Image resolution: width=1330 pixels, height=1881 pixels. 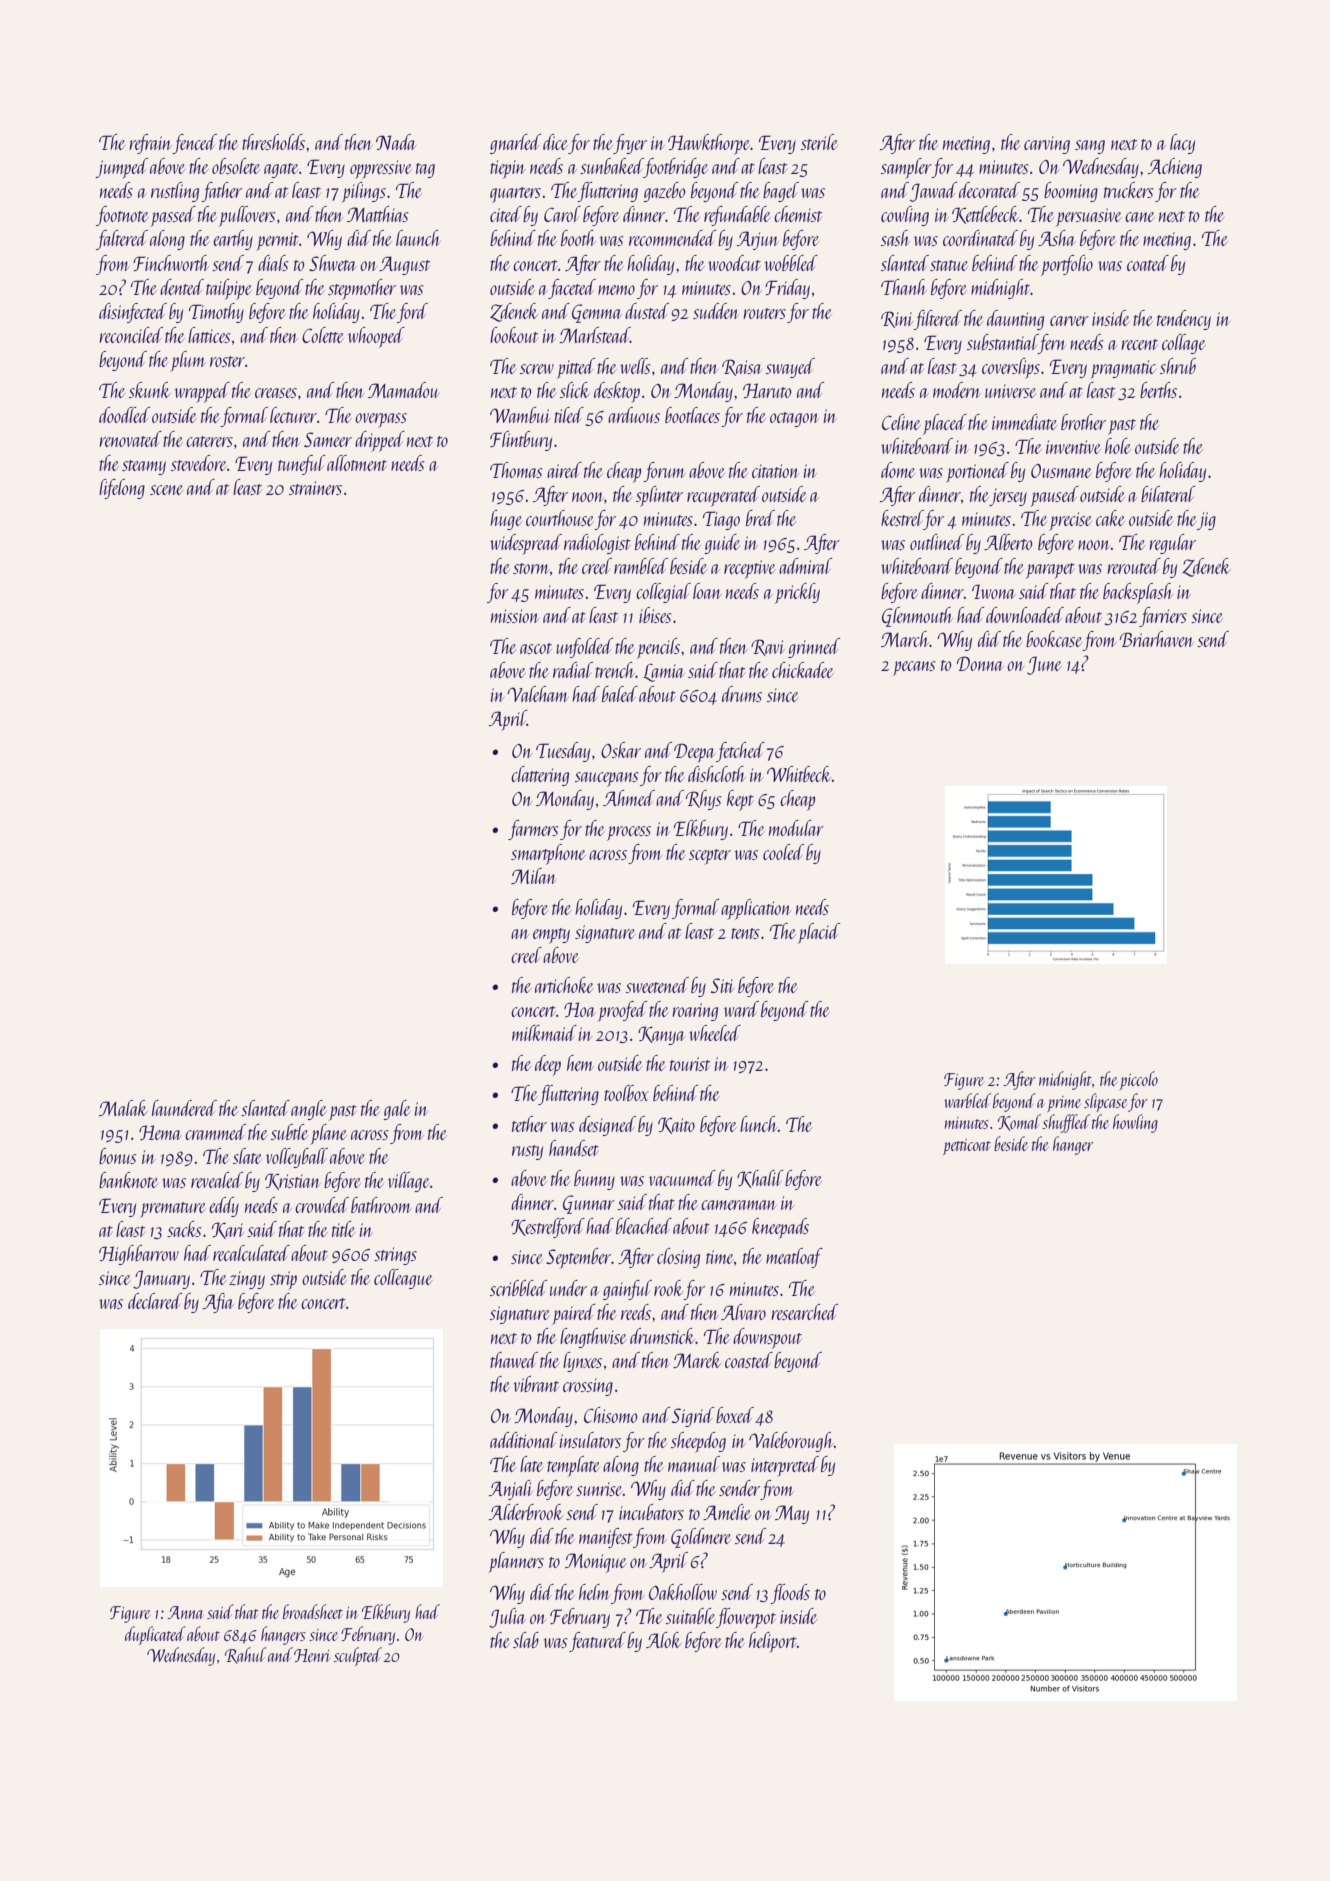 I want to click on angle, so click(x=309, y=1110).
